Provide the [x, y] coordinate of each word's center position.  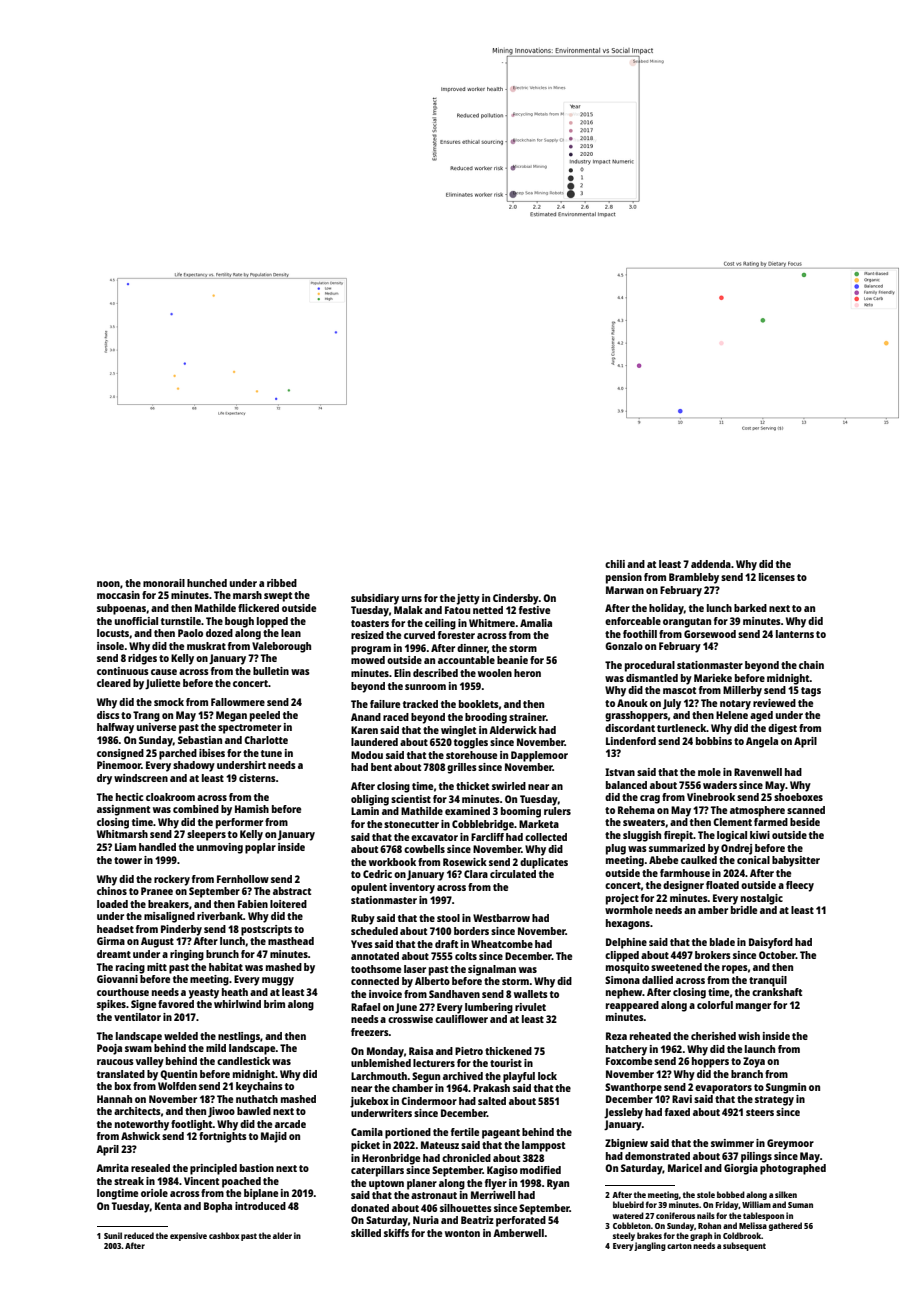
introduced [260, 1206]
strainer [527, 717]
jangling [650, 1246]
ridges [142, 659]
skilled [366, 1233]
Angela [762, 742]
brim [274, 1004]
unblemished [381, 1063]
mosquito [627, 968]
